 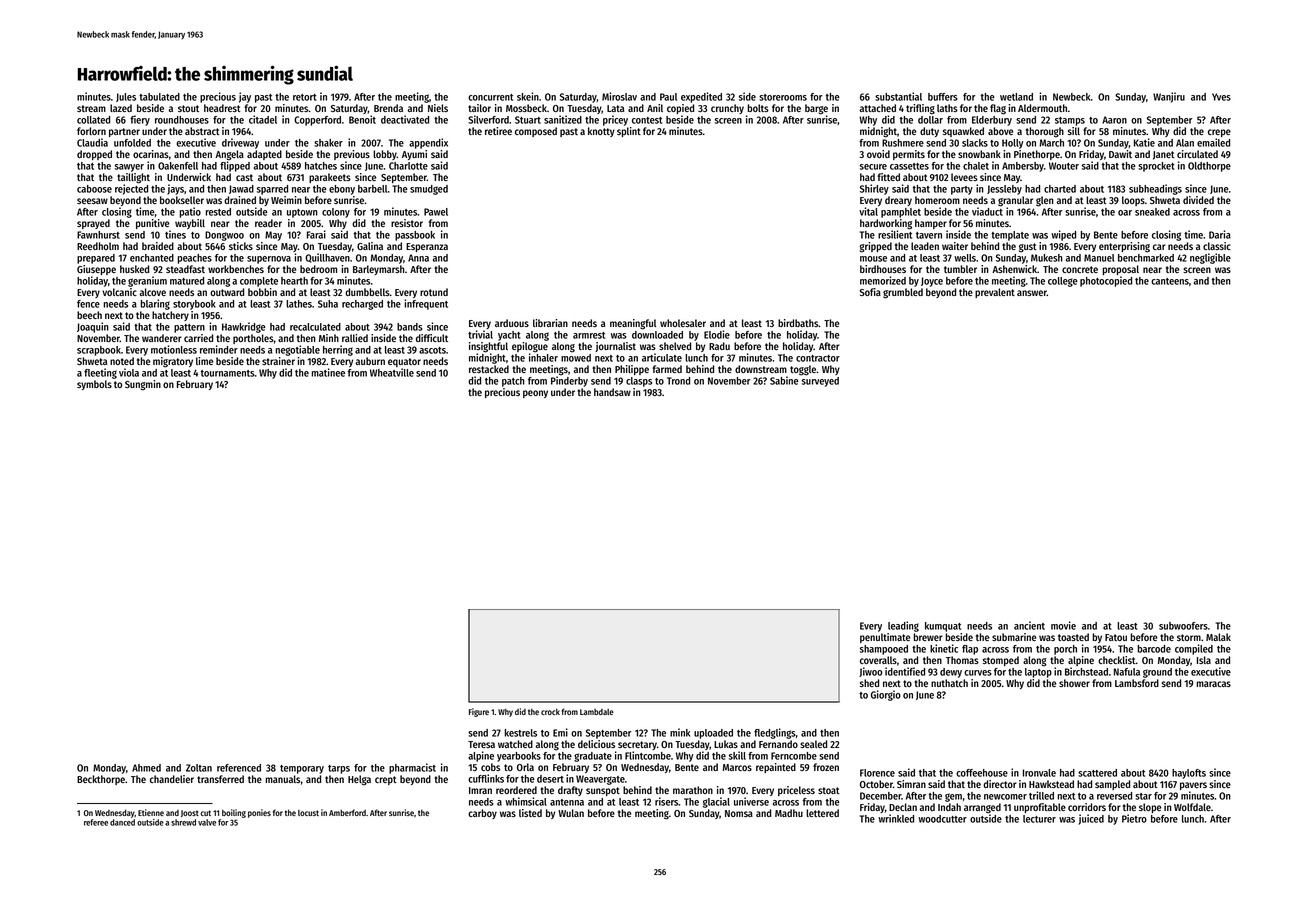 I want to click on symbols, so click(x=94, y=385).
